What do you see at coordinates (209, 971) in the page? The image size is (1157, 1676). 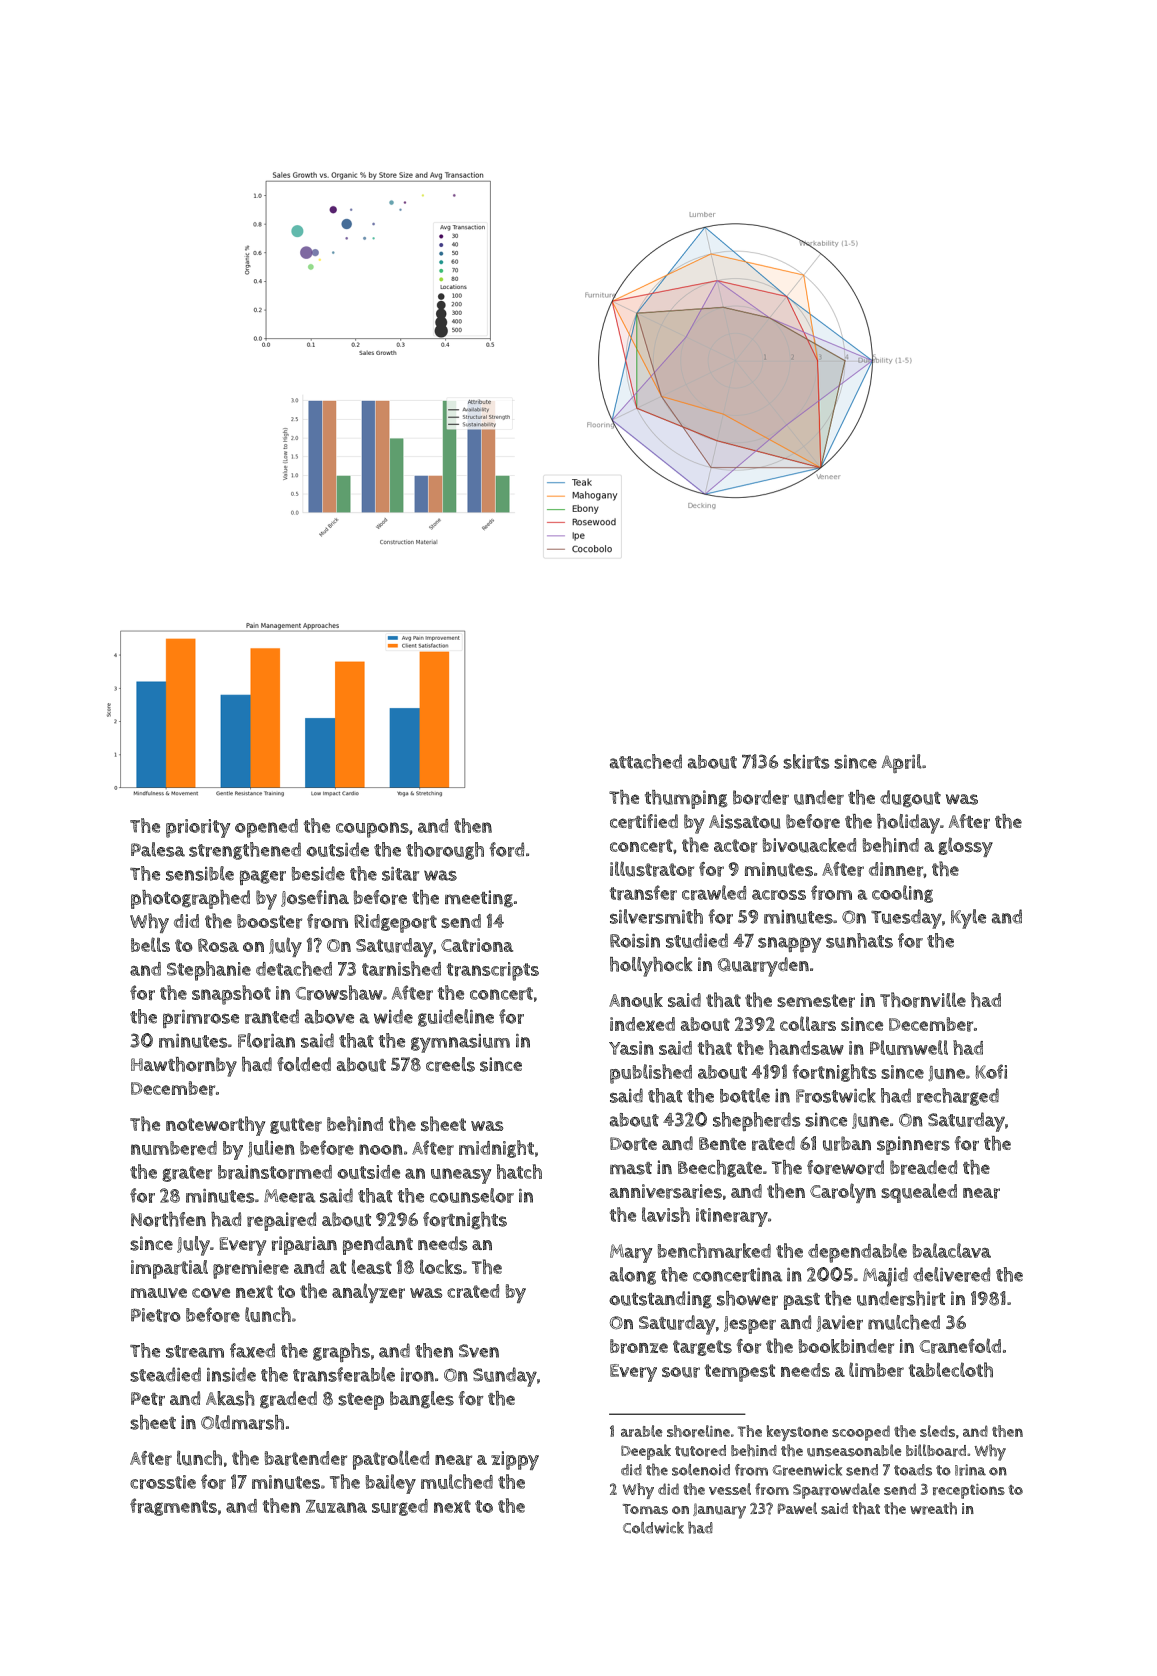 I see `Stephanie` at bounding box center [209, 971].
